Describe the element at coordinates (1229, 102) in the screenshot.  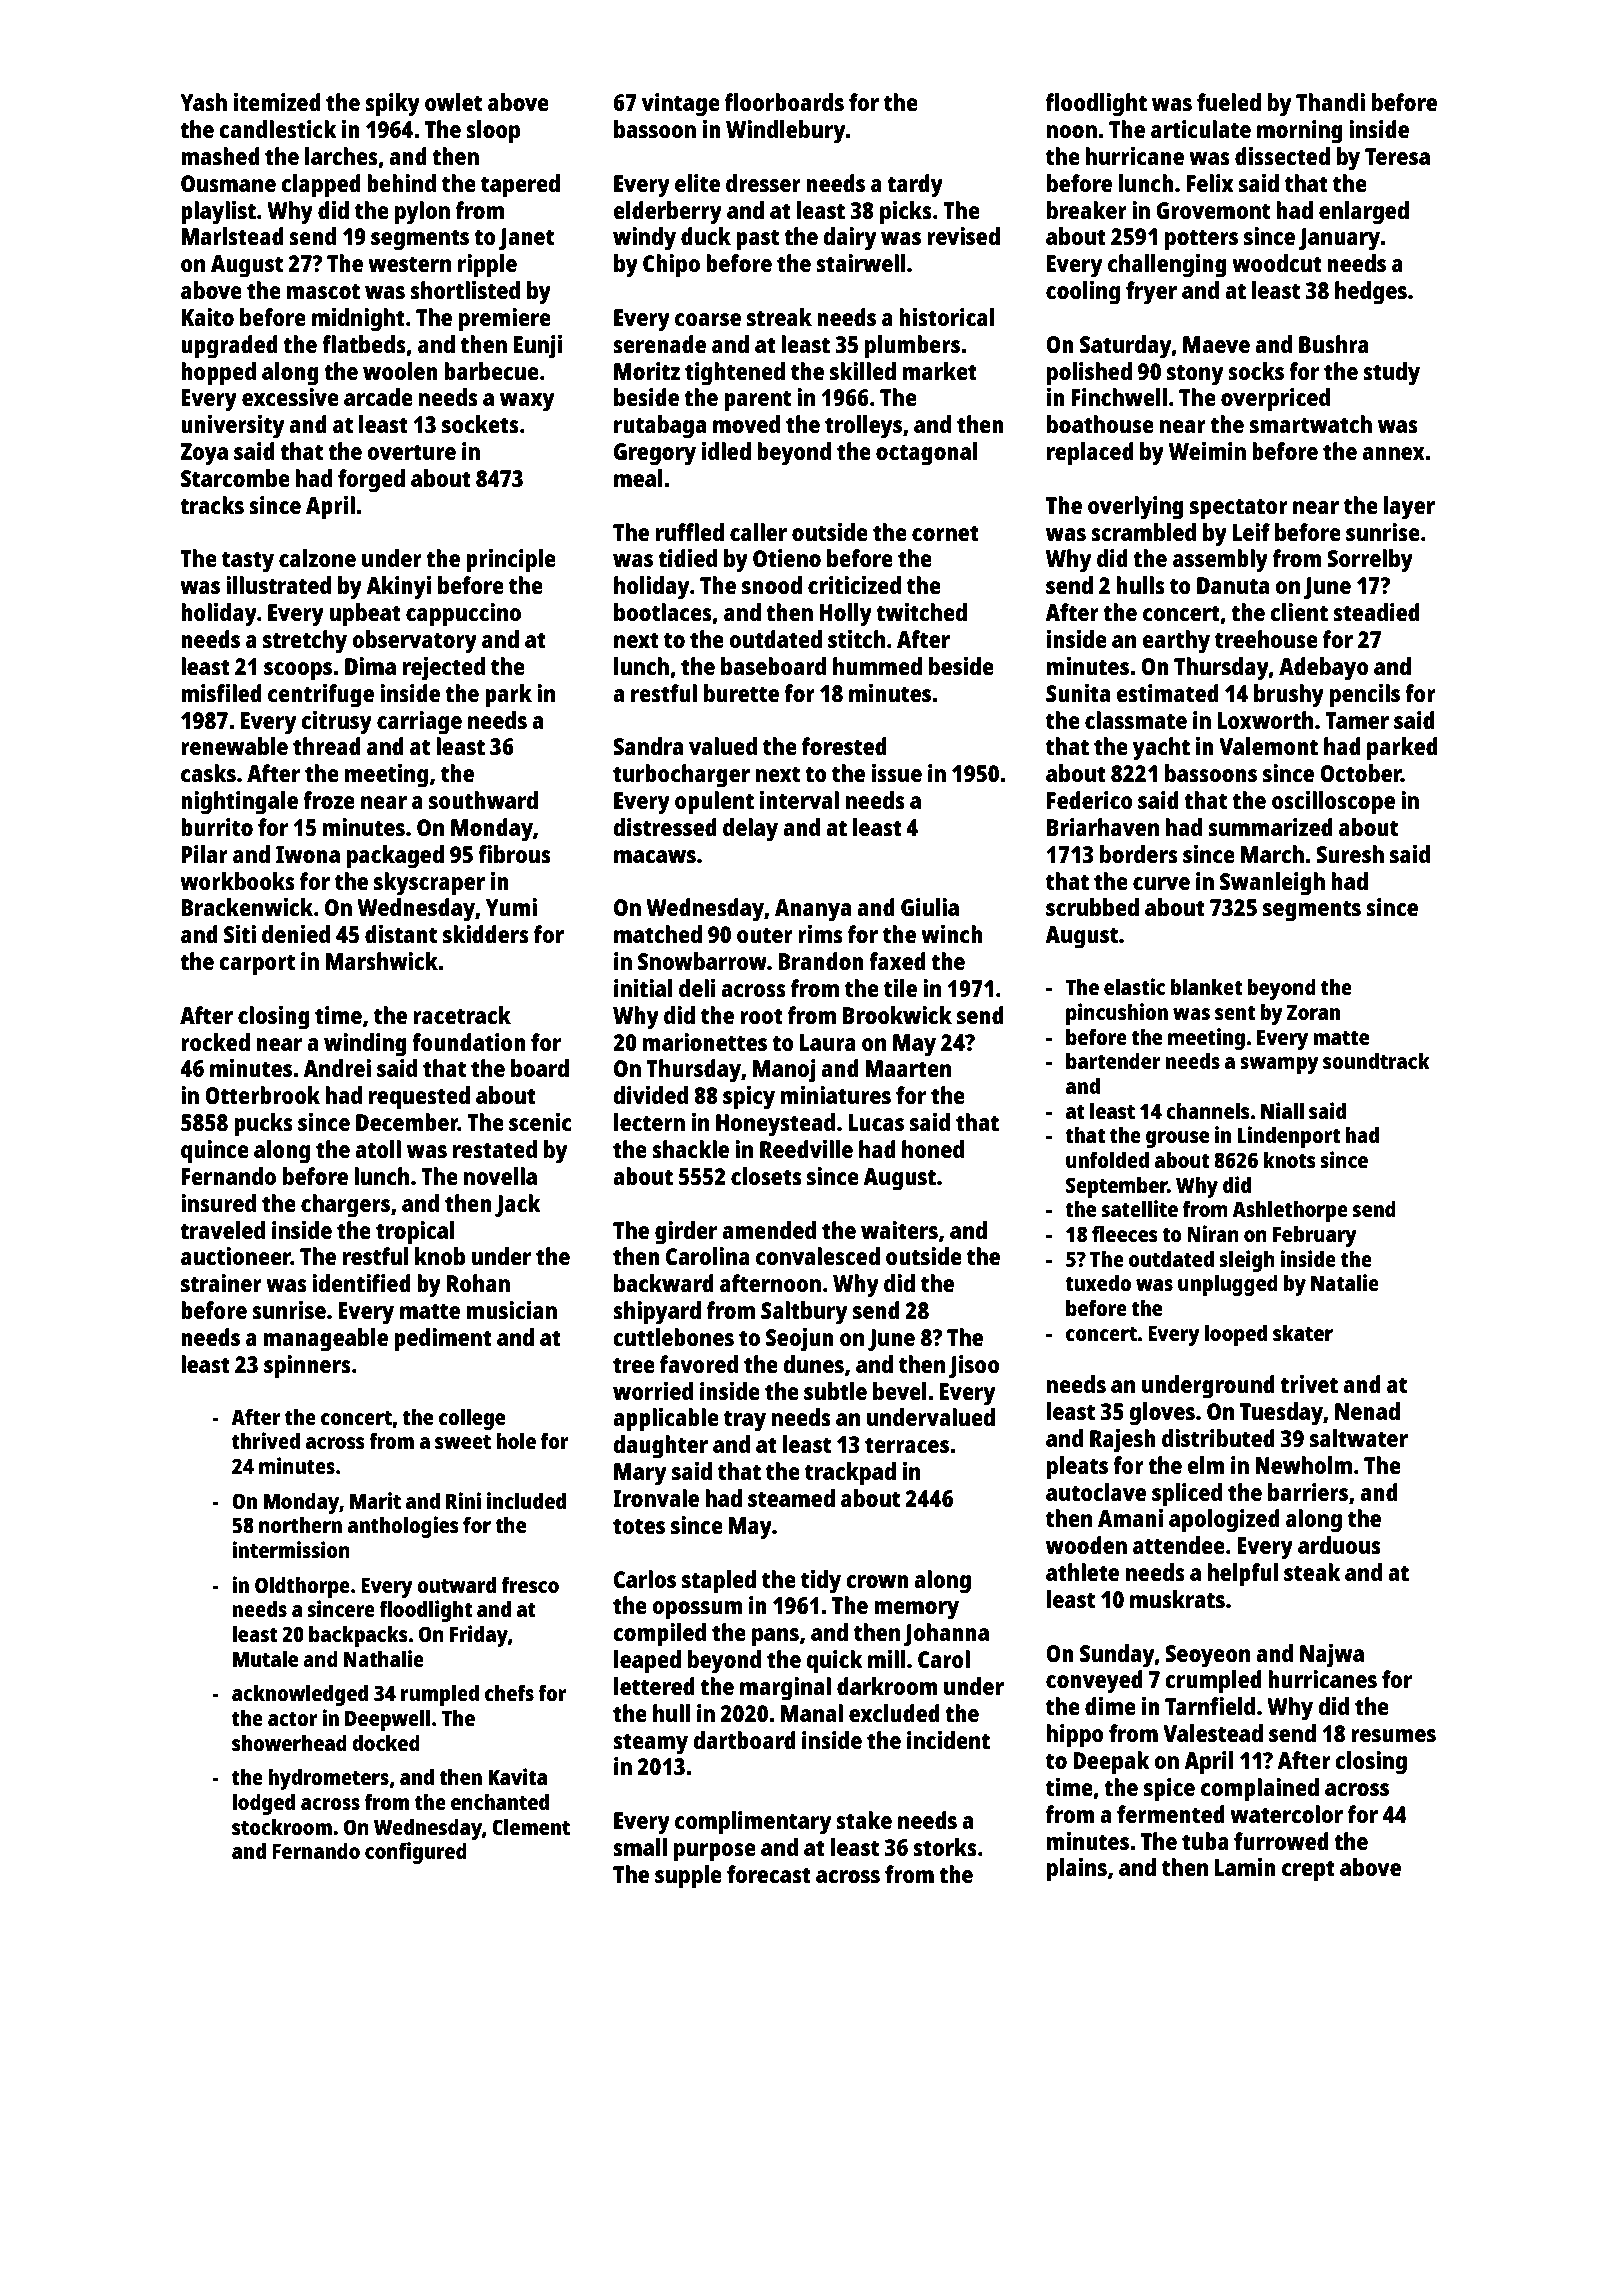
I see `fueled` at that location.
